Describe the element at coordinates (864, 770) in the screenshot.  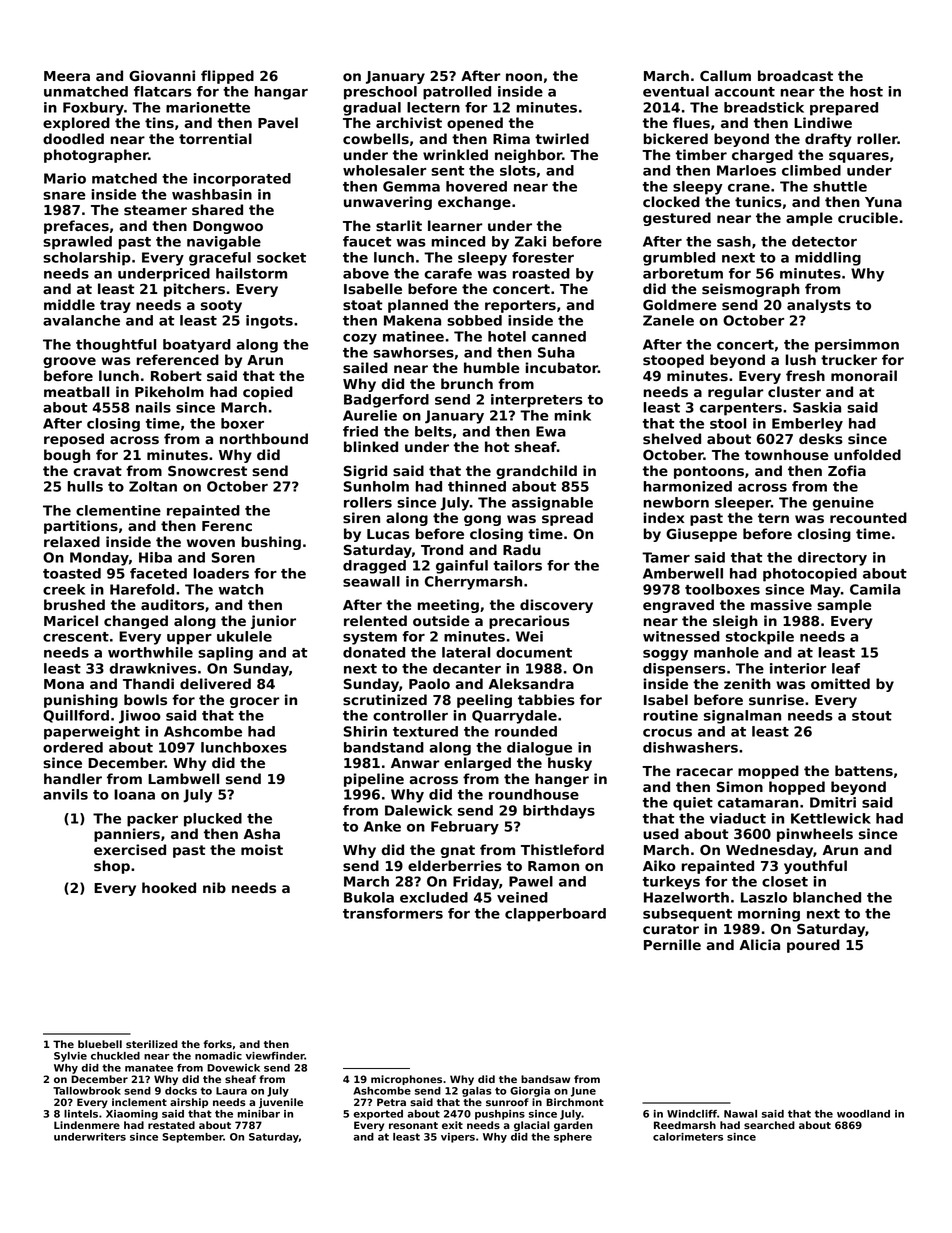
I see `battens` at that location.
